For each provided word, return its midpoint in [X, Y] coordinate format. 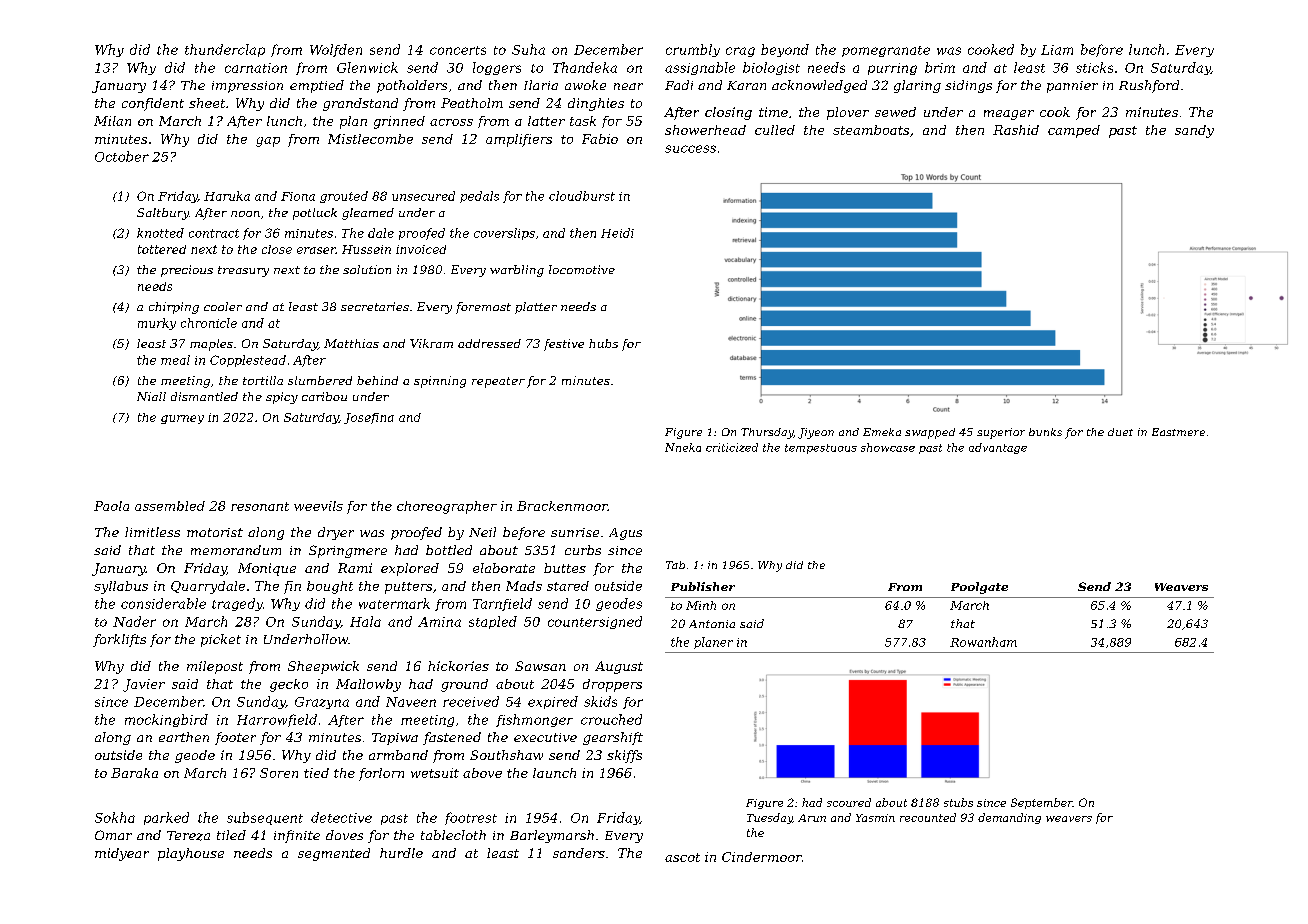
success [690, 149]
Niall [151, 396]
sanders [579, 853]
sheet [207, 103]
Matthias [351, 343]
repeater [498, 382]
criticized [732, 447]
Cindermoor [762, 857]
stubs [958, 802]
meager [1009, 115]
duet [1120, 432]
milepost [215, 667]
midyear [122, 854]
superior [1001, 433]
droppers [612, 685]
